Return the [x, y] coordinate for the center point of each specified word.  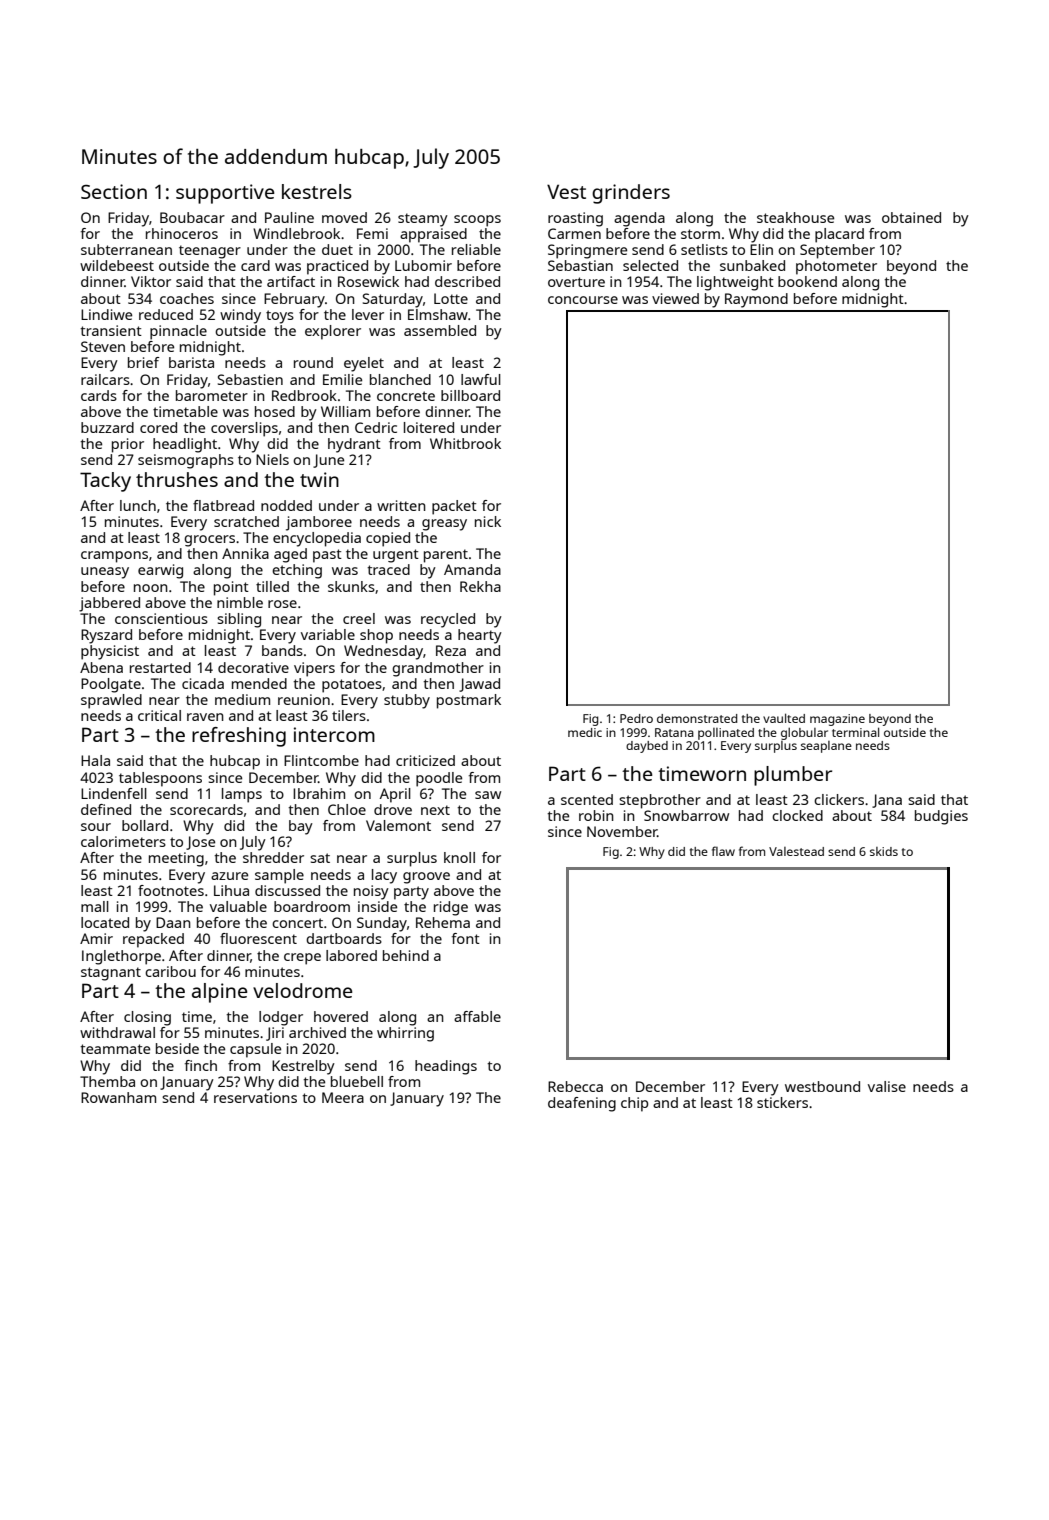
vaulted [784, 718]
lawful [481, 379]
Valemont [398, 825]
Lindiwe [106, 314]
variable [328, 634]
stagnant [111, 974]
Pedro [636, 718]
